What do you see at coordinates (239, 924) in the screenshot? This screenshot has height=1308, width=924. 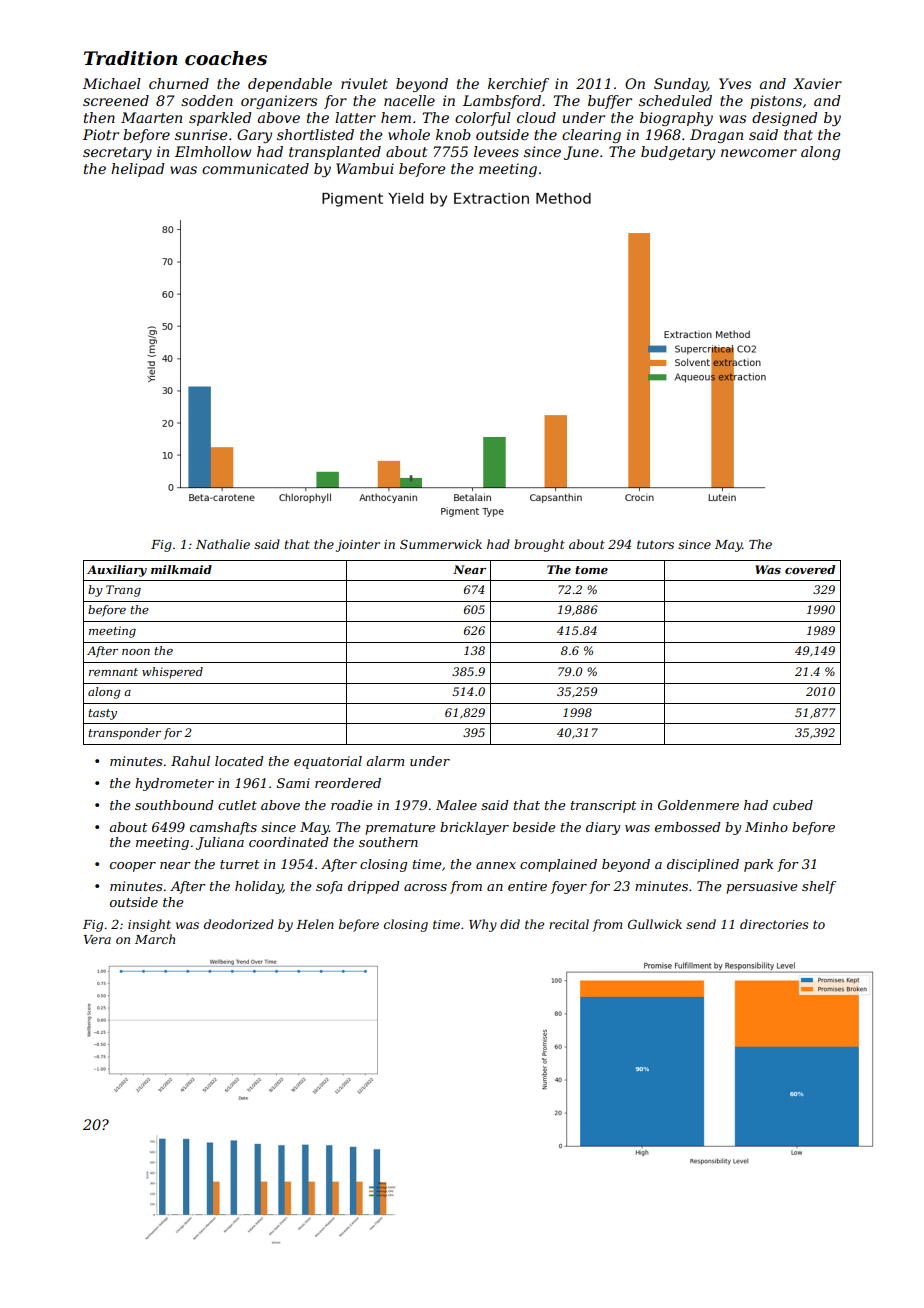 I see `deodorized` at bounding box center [239, 924].
